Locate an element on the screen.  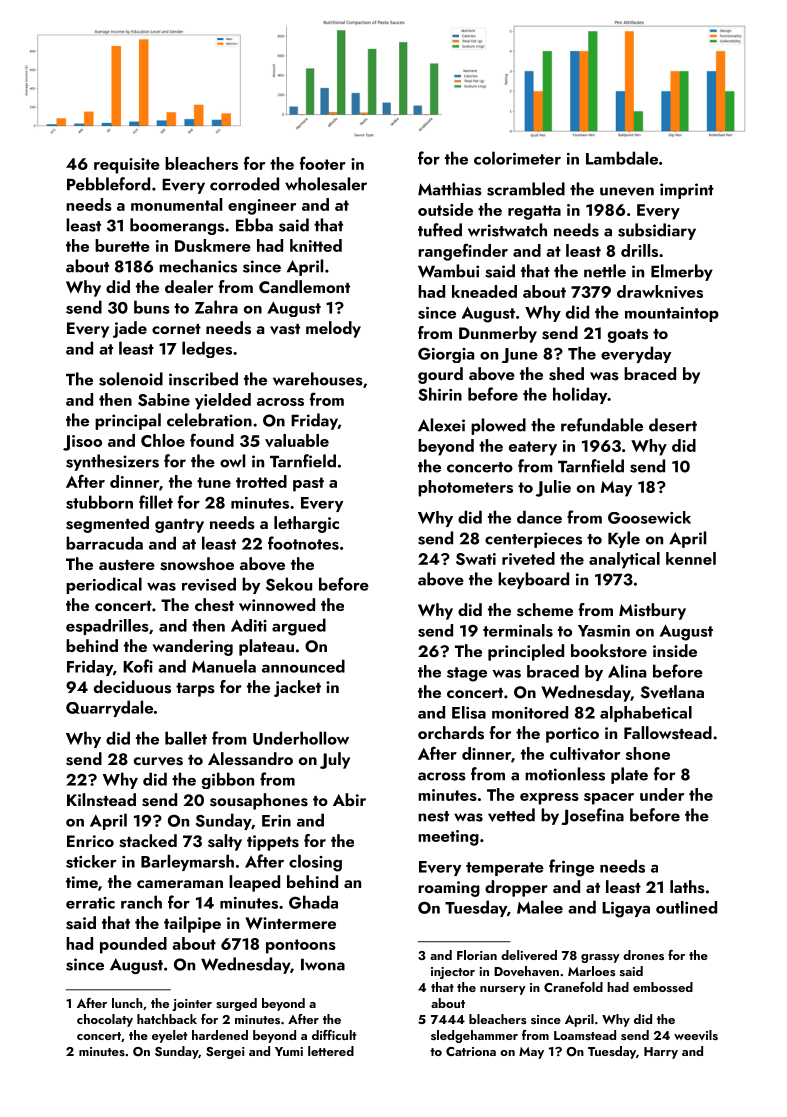
Mistbury is located at coordinates (652, 611).
